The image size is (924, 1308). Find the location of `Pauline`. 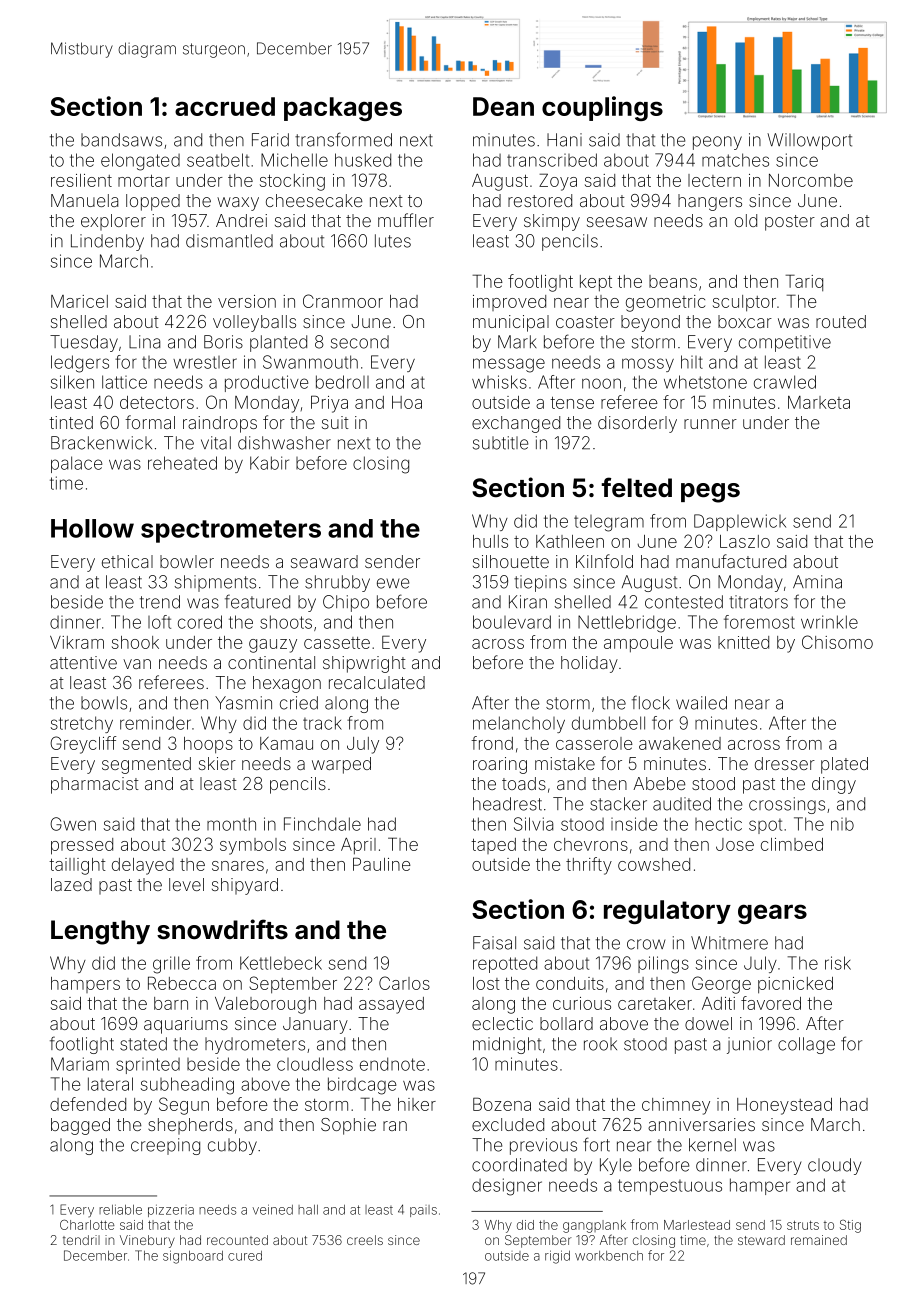

Pauline is located at coordinates (382, 864).
